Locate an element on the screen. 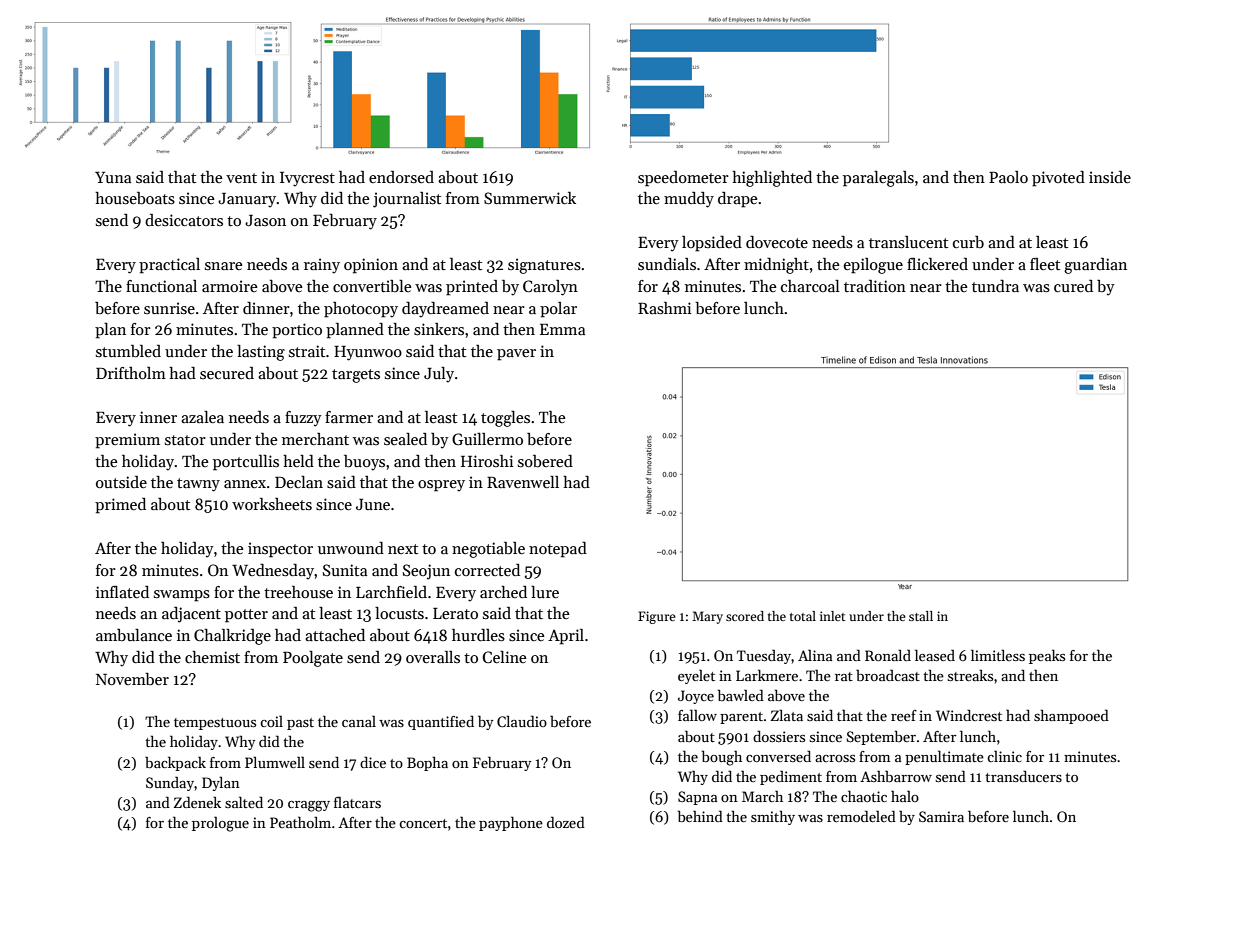  farmer is located at coordinates (349, 417).
